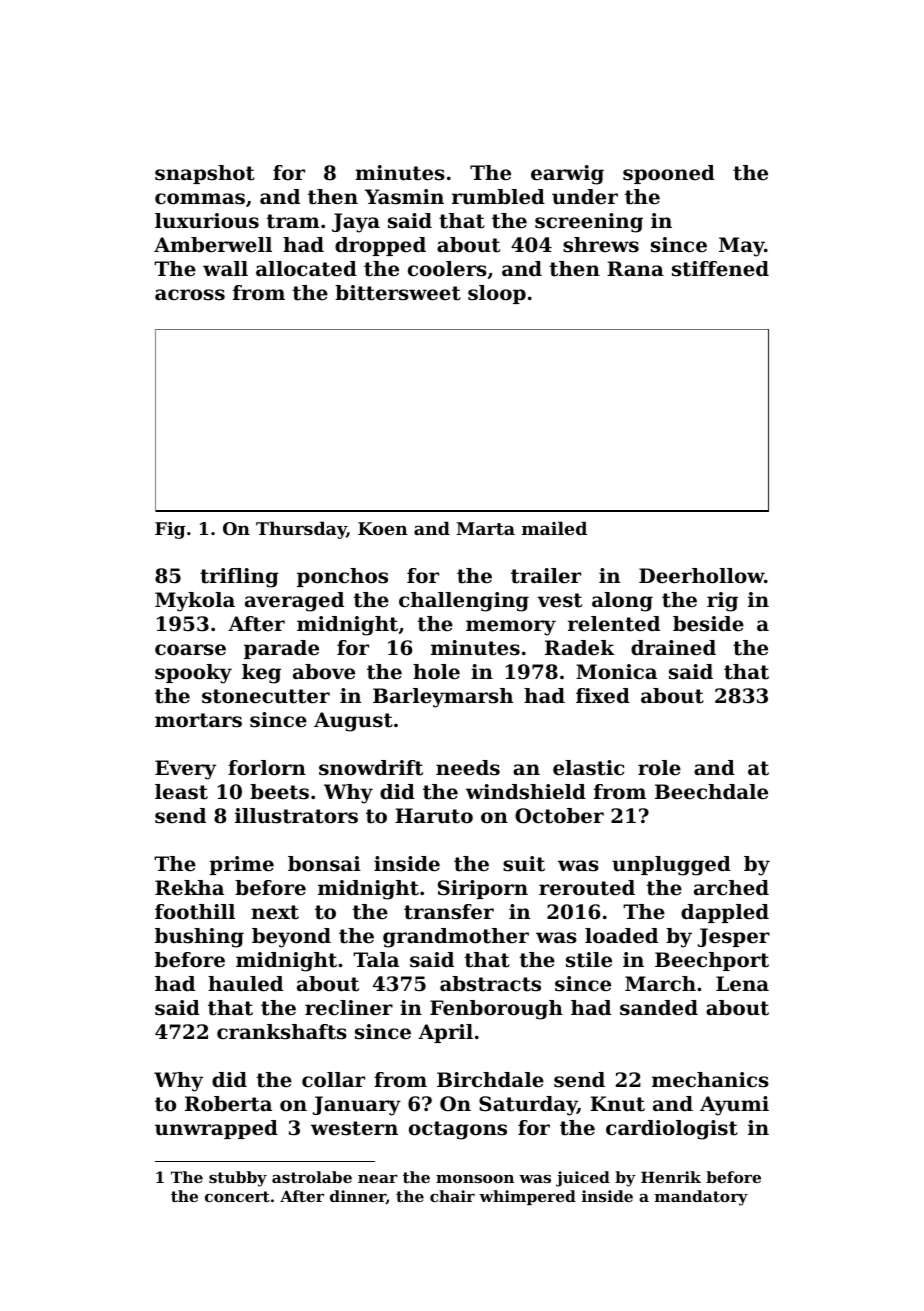 The width and height of the document is (924, 1311). Describe the element at coordinates (559, 816) in the document. I see `October` at that location.
